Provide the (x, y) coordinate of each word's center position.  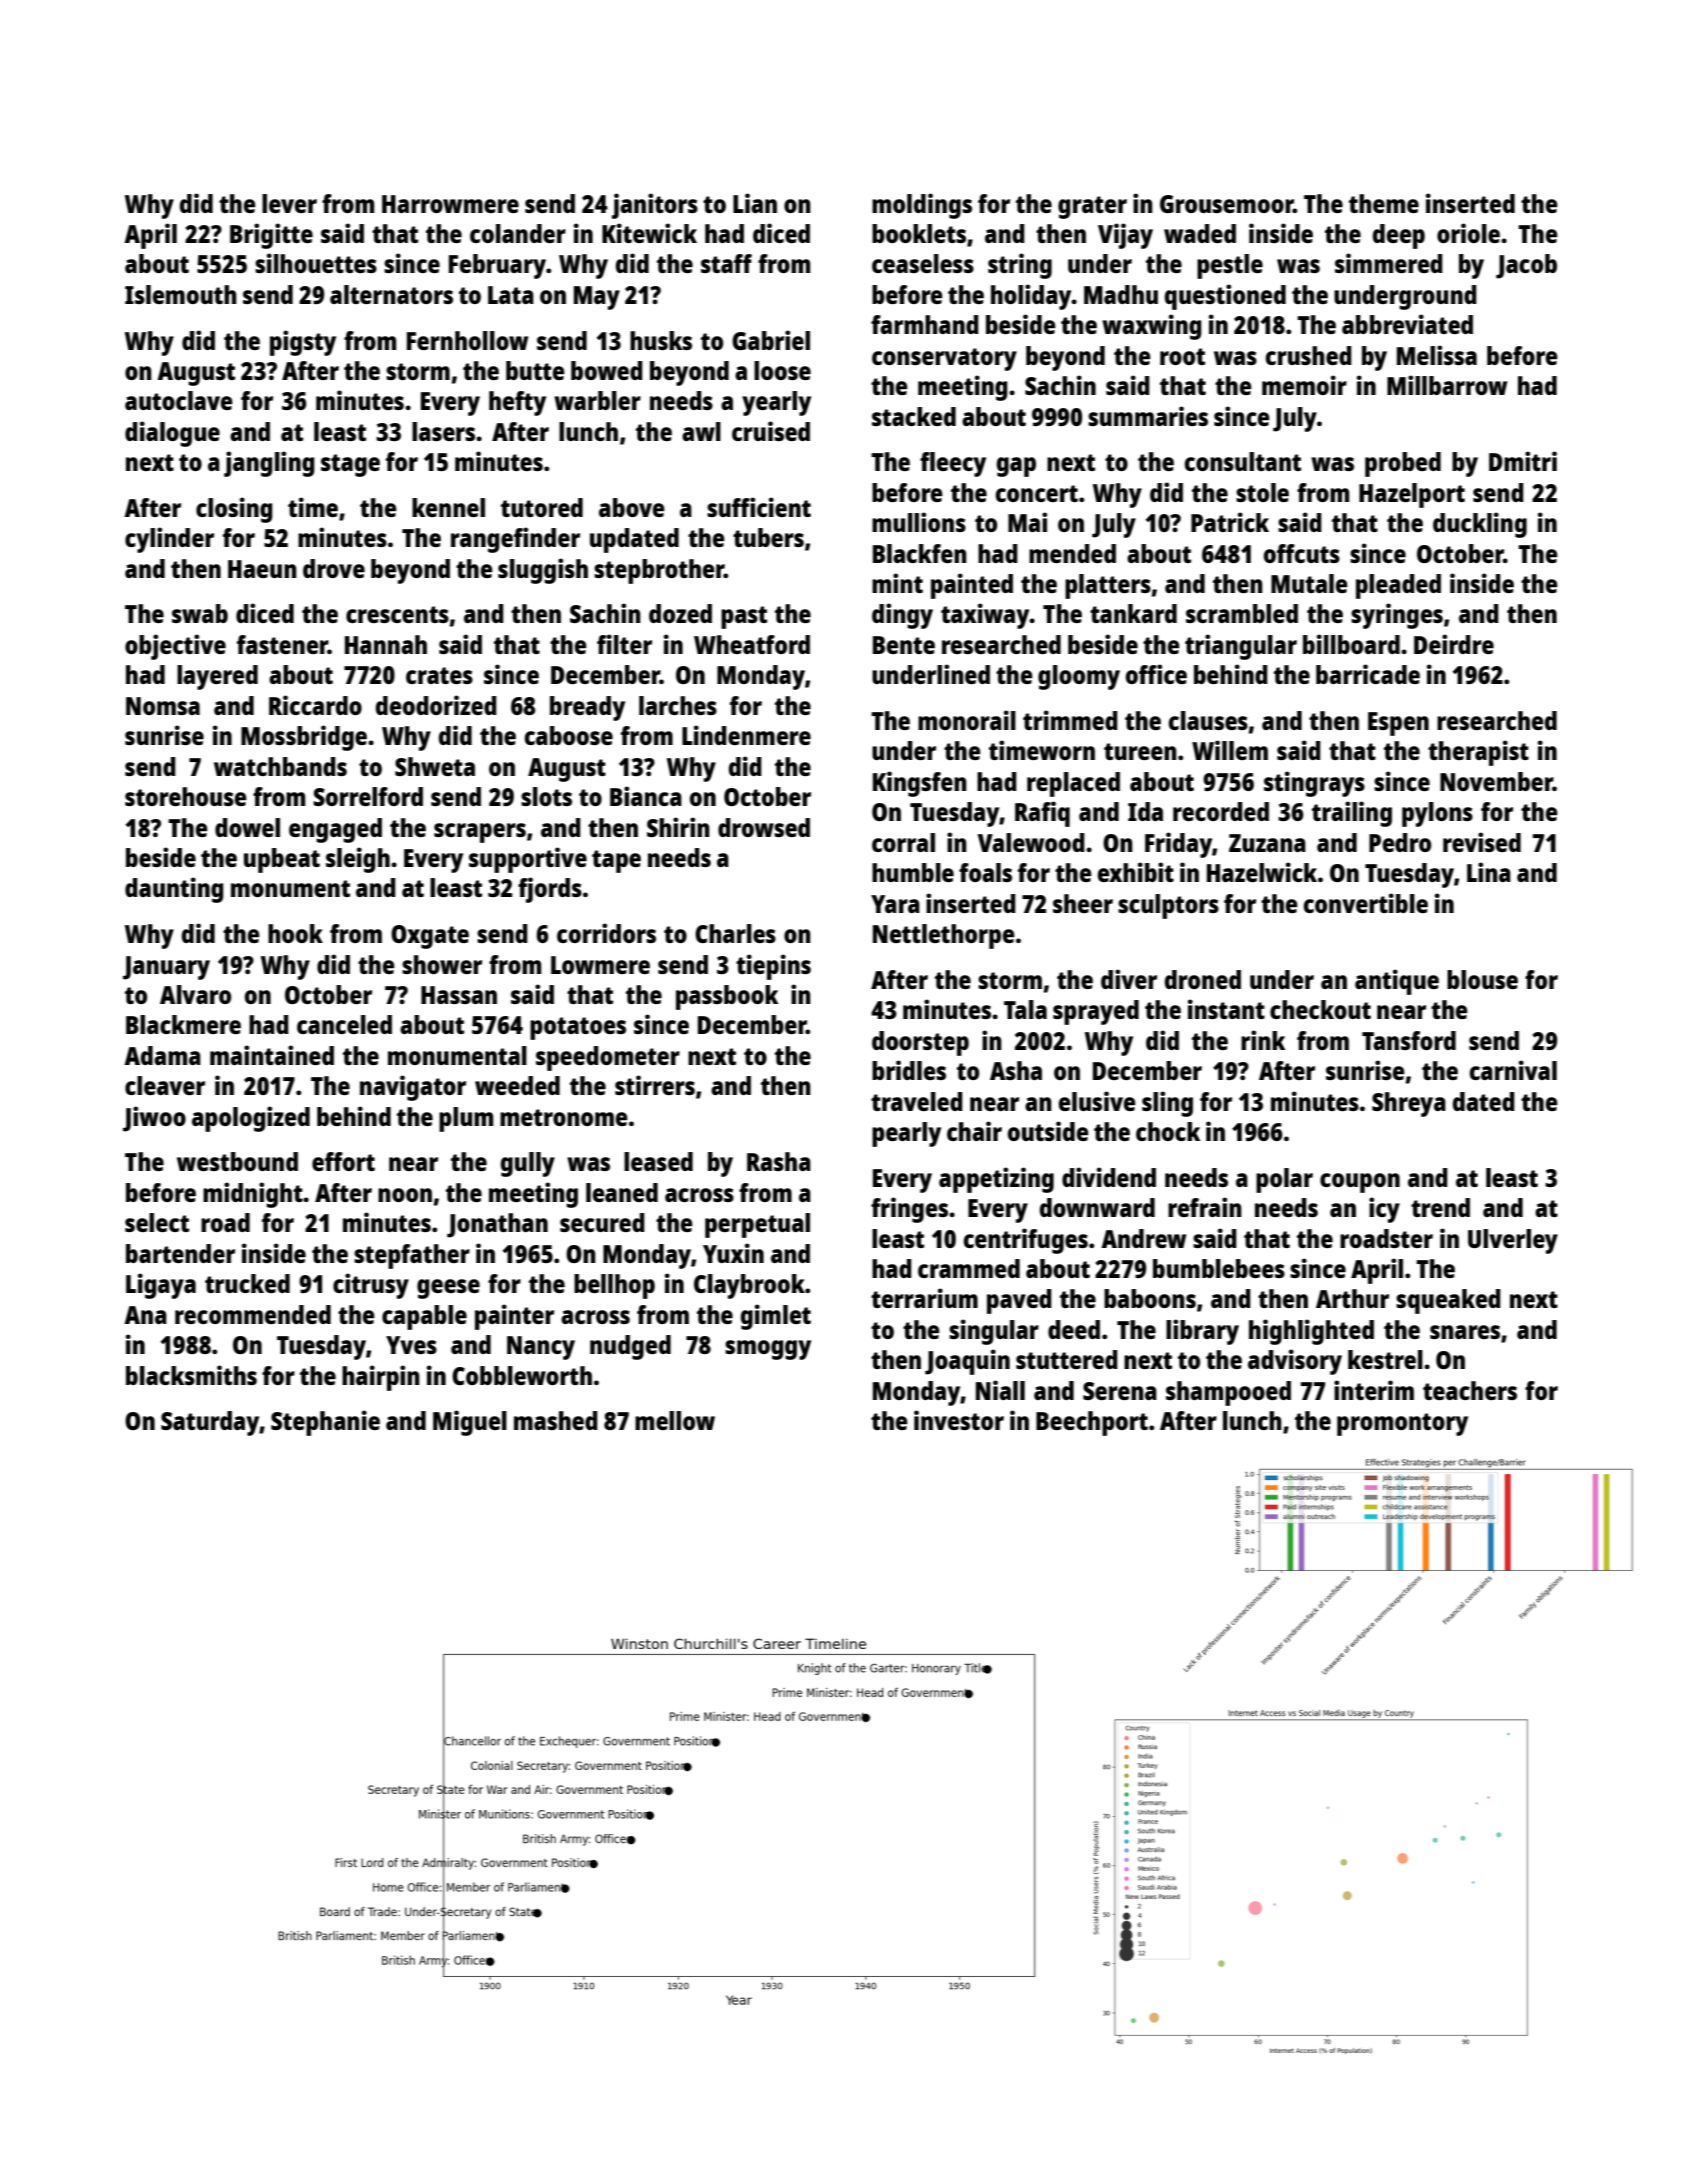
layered (217, 677)
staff (726, 263)
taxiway (985, 616)
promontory (1402, 1424)
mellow (675, 1420)
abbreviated (1407, 324)
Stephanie (325, 1423)
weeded (517, 1085)
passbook (727, 997)
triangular (1241, 647)
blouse (1482, 979)
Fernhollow (467, 340)
